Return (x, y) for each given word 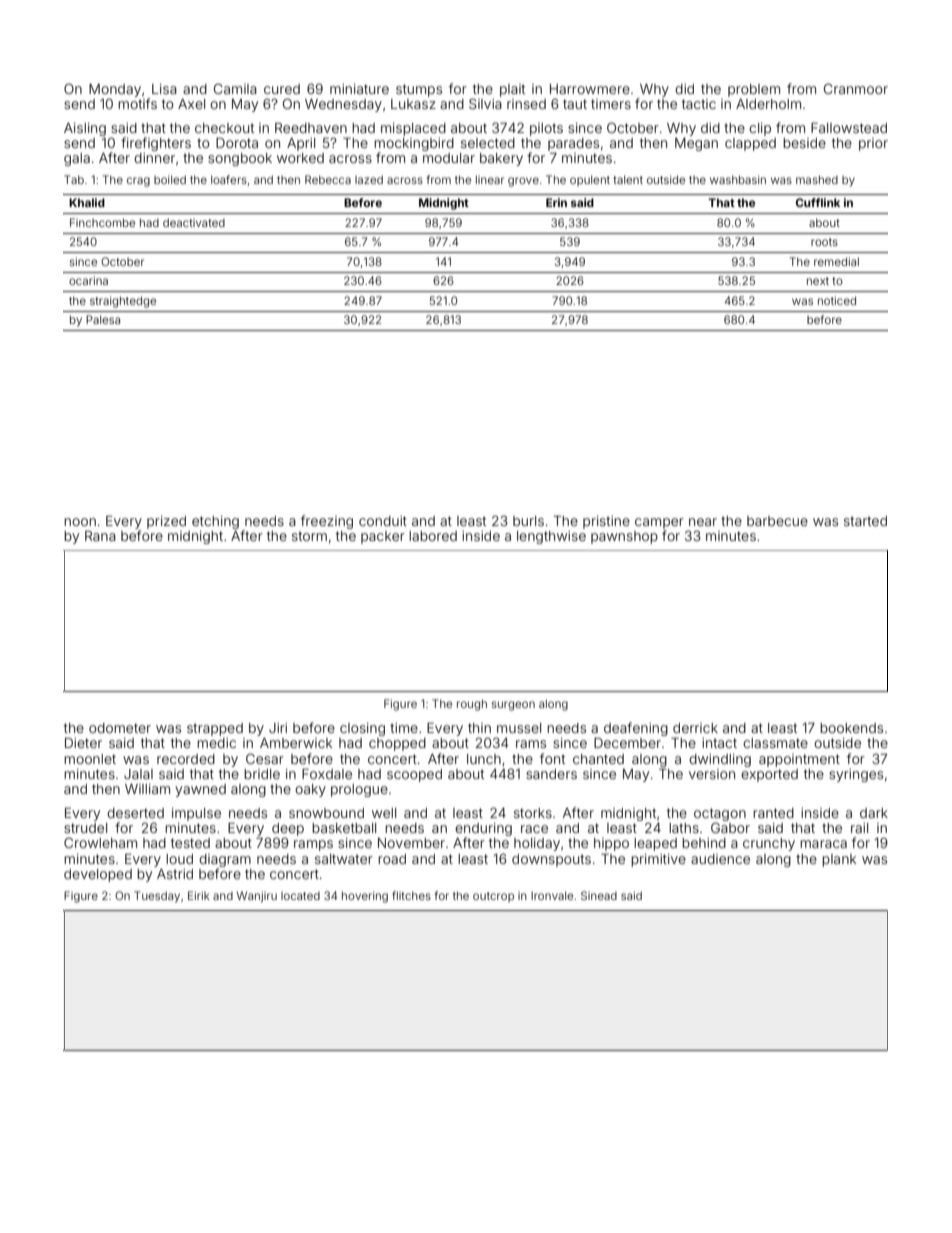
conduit (383, 521)
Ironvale (552, 895)
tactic (699, 104)
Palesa (103, 319)
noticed (837, 300)
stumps (419, 90)
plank (839, 860)
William (147, 789)
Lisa (164, 89)
